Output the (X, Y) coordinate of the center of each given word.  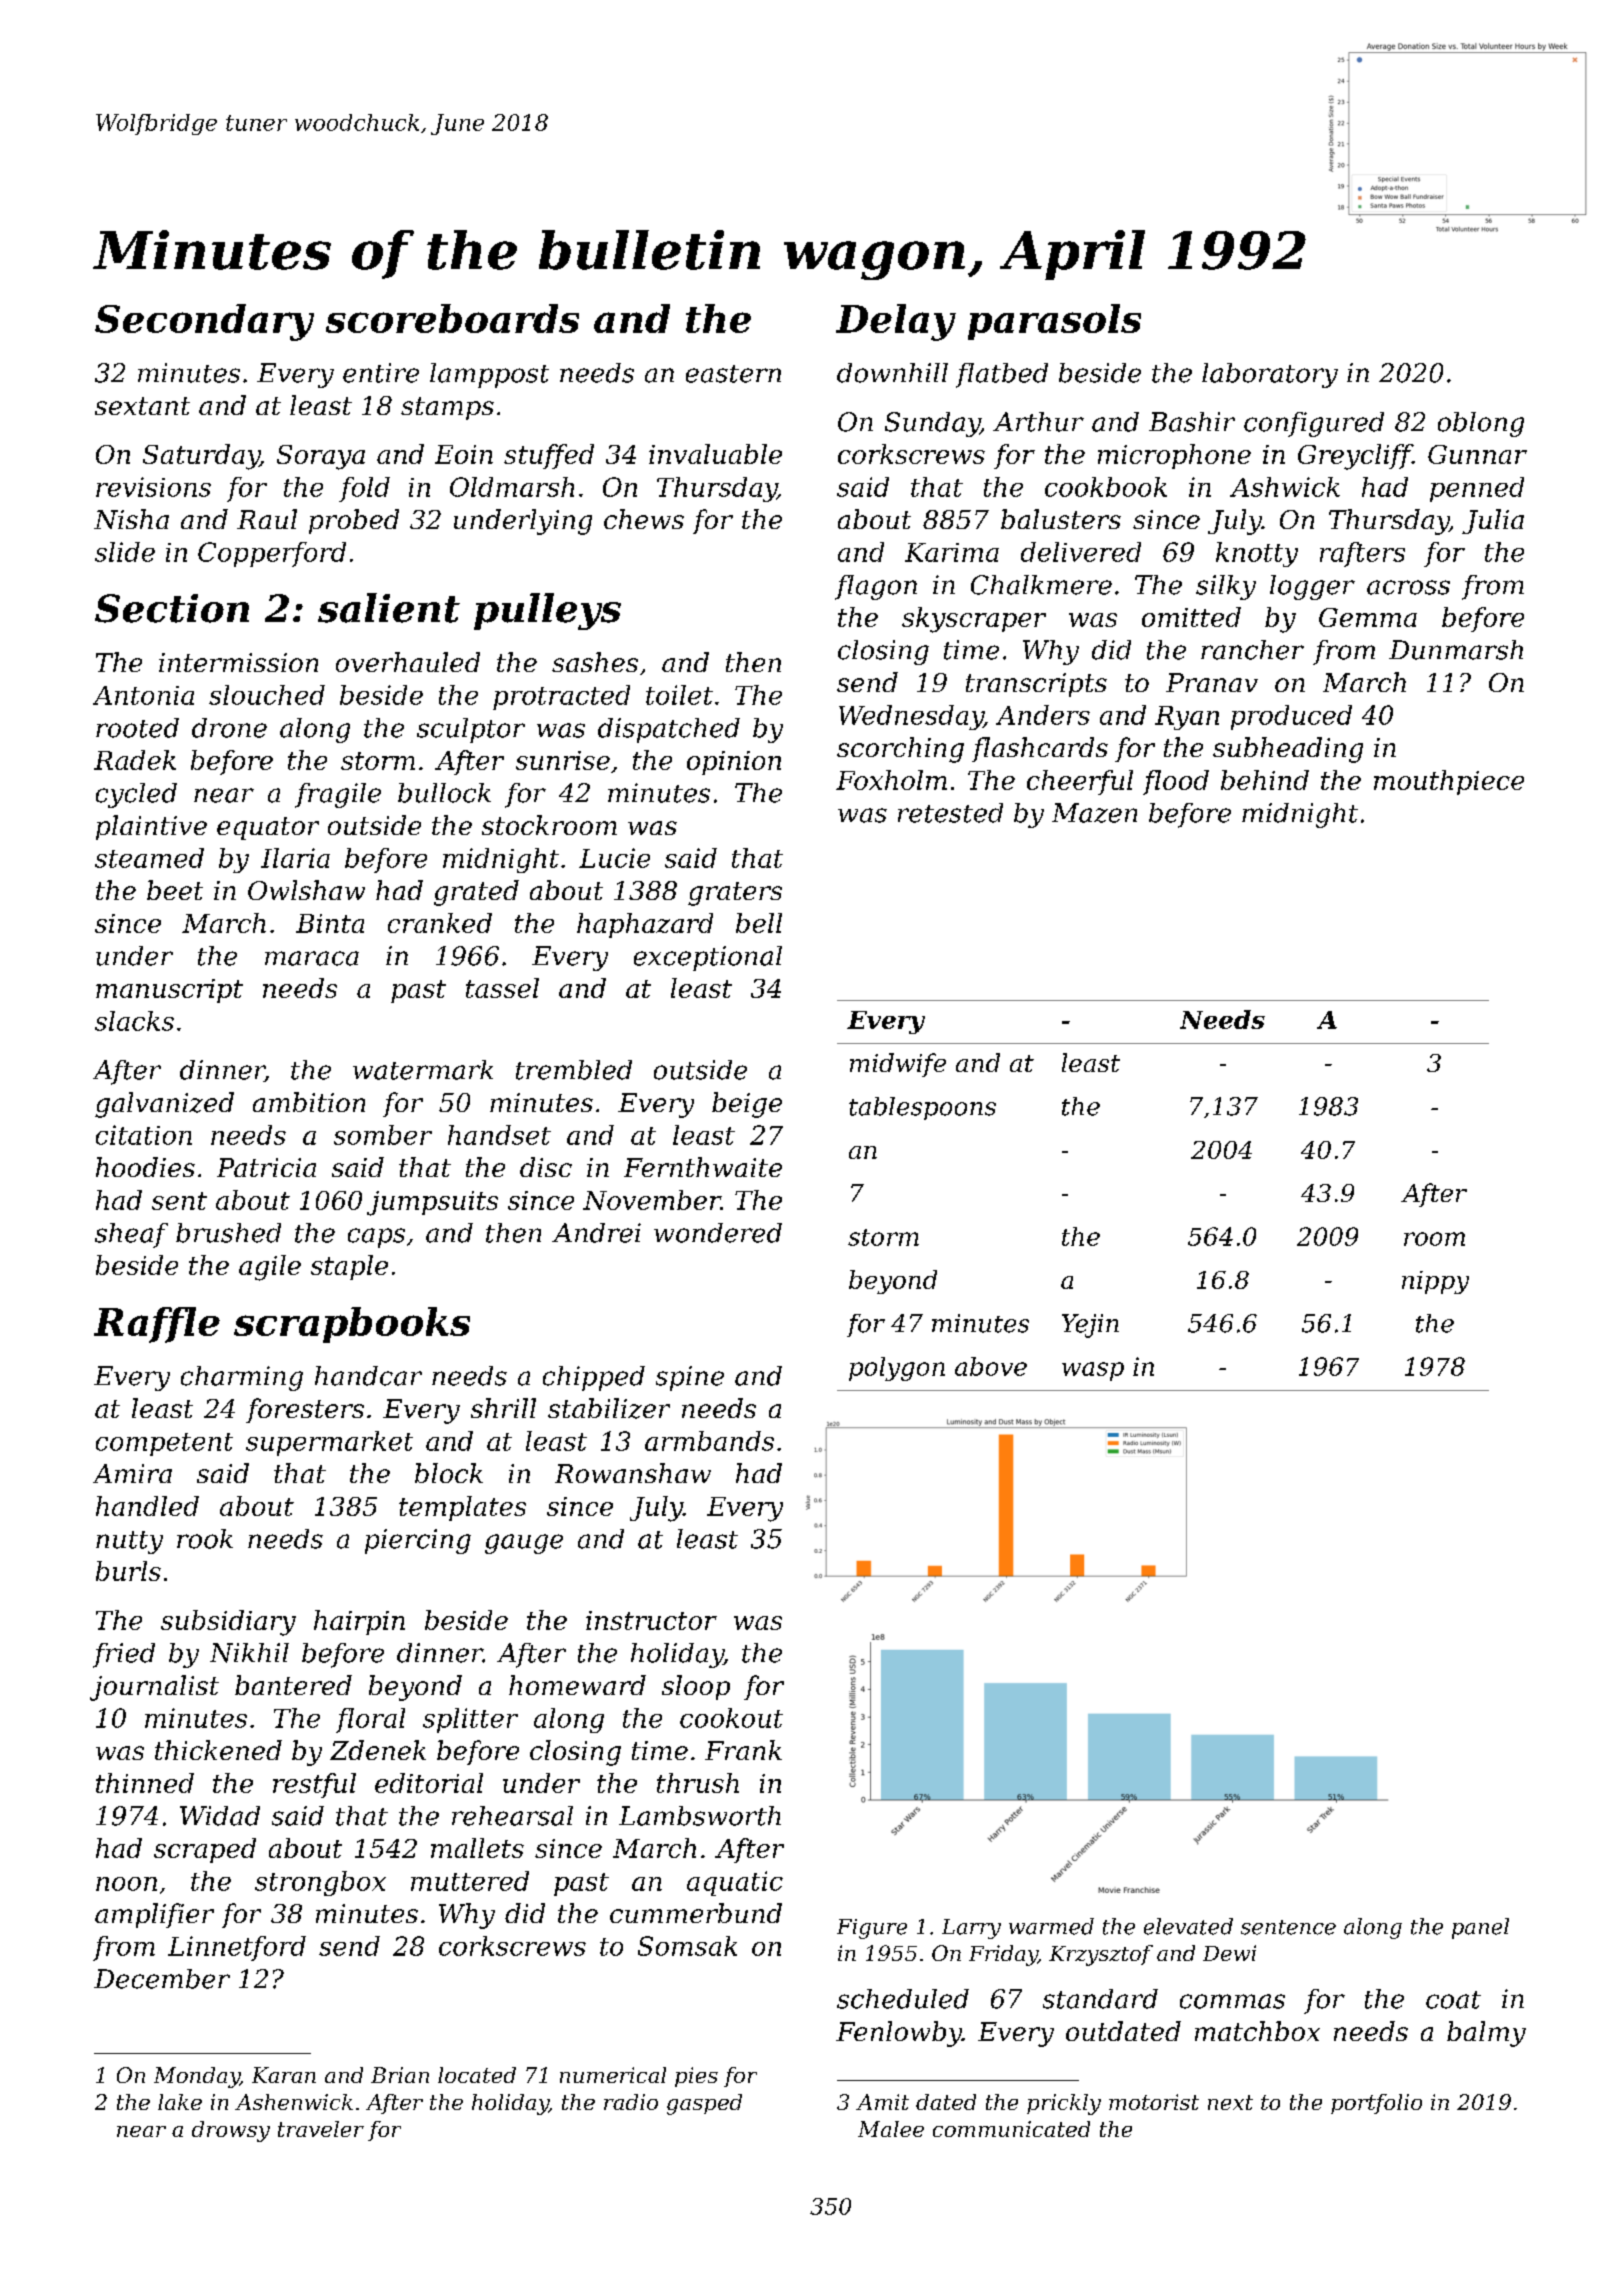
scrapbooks (352, 1325)
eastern (733, 374)
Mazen (1094, 813)
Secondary (204, 322)
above (991, 1366)
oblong (1481, 424)
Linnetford (237, 1948)
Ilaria (295, 858)
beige (747, 1105)
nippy (1435, 1282)
